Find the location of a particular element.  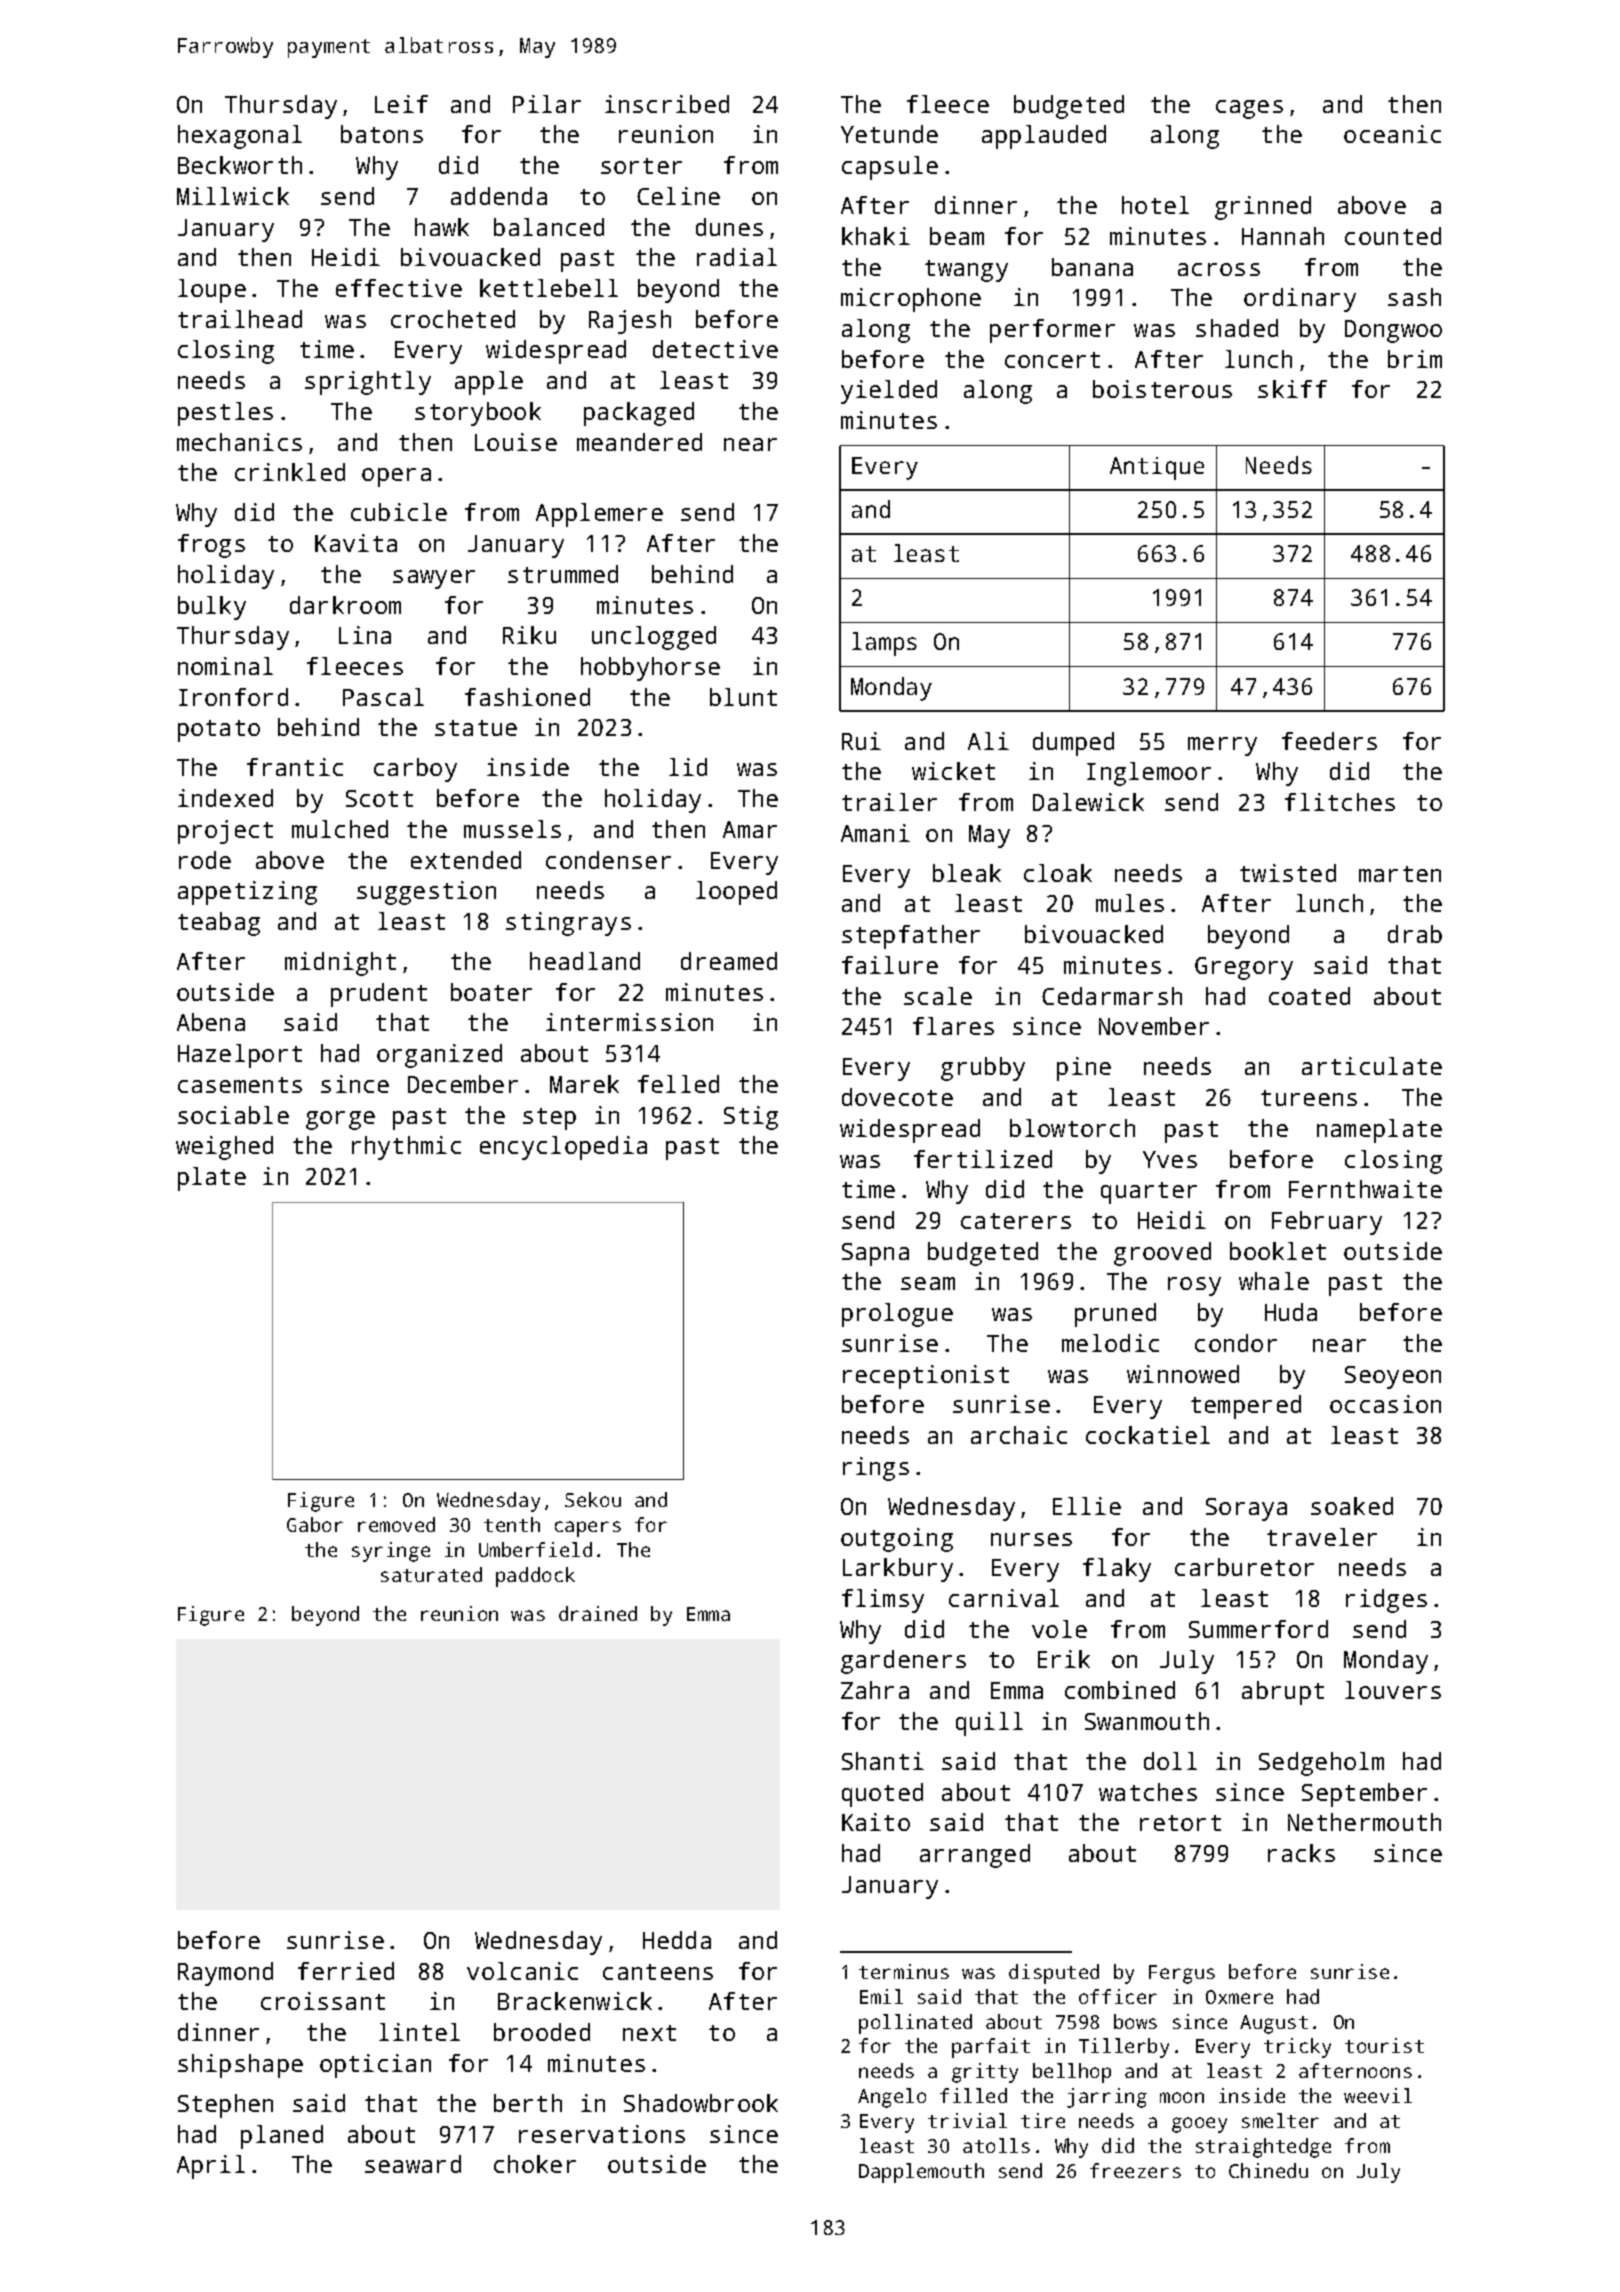

Yetunde is located at coordinates (889, 134).
